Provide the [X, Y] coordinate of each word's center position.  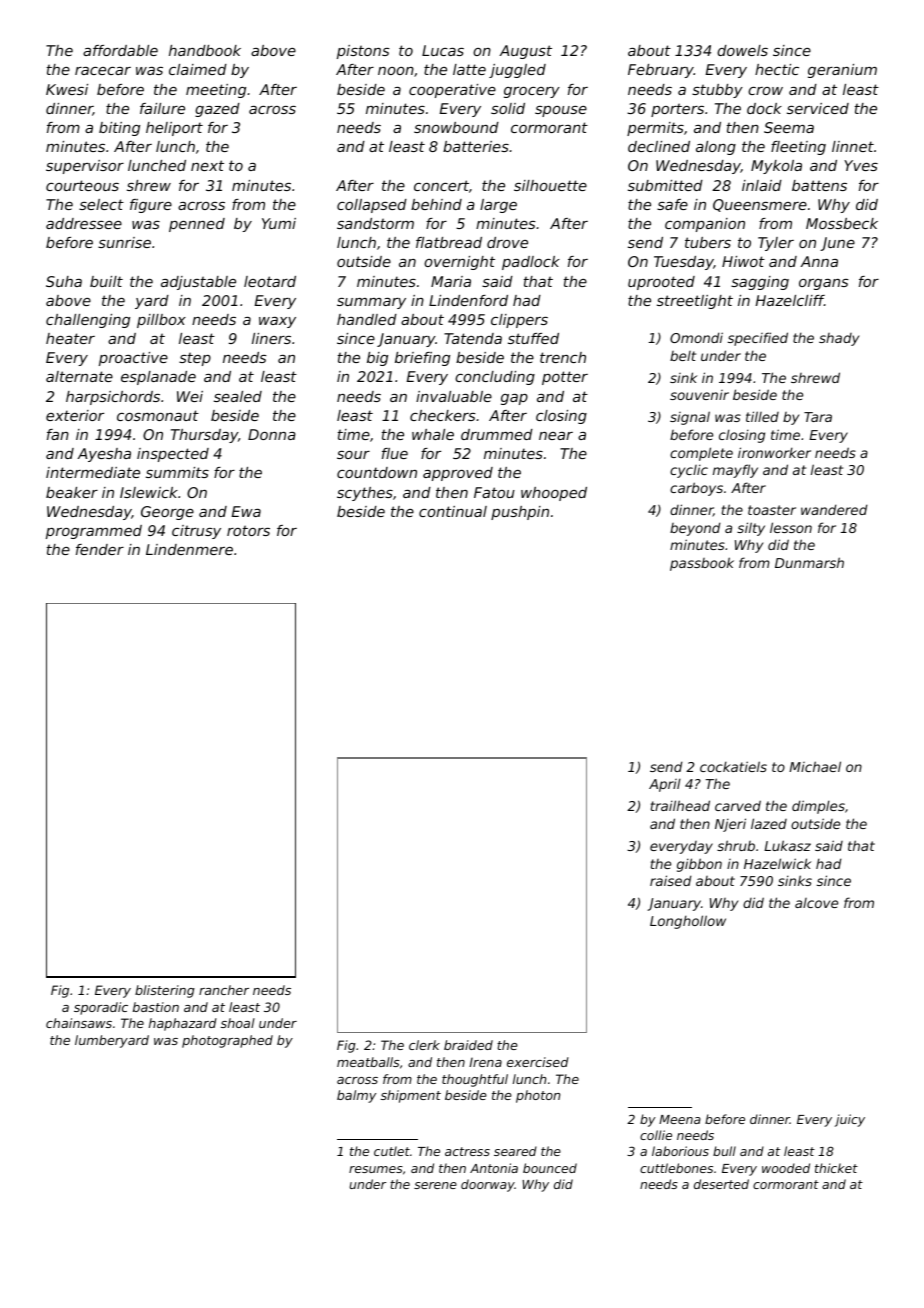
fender [100, 549]
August [526, 52]
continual [453, 511]
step [195, 359]
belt [683, 356]
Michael [815, 766]
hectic [777, 69]
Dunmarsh [809, 562]
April [665, 785]
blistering [165, 991]
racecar [103, 71]
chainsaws [79, 1023]
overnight [459, 263]
